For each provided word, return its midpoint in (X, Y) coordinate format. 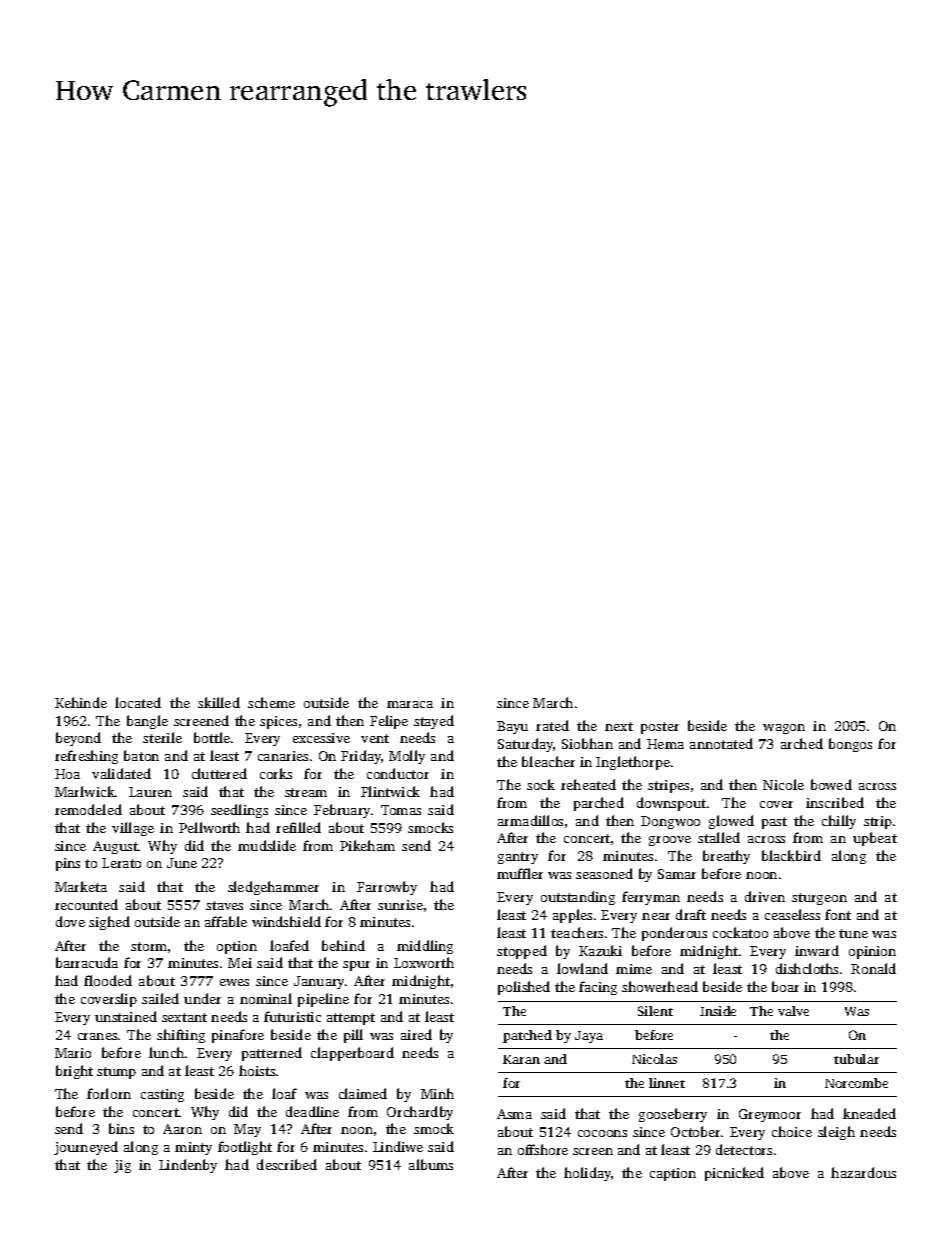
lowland (582, 968)
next (619, 726)
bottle (212, 737)
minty (193, 1148)
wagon (784, 729)
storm (149, 946)
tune (853, 933)
